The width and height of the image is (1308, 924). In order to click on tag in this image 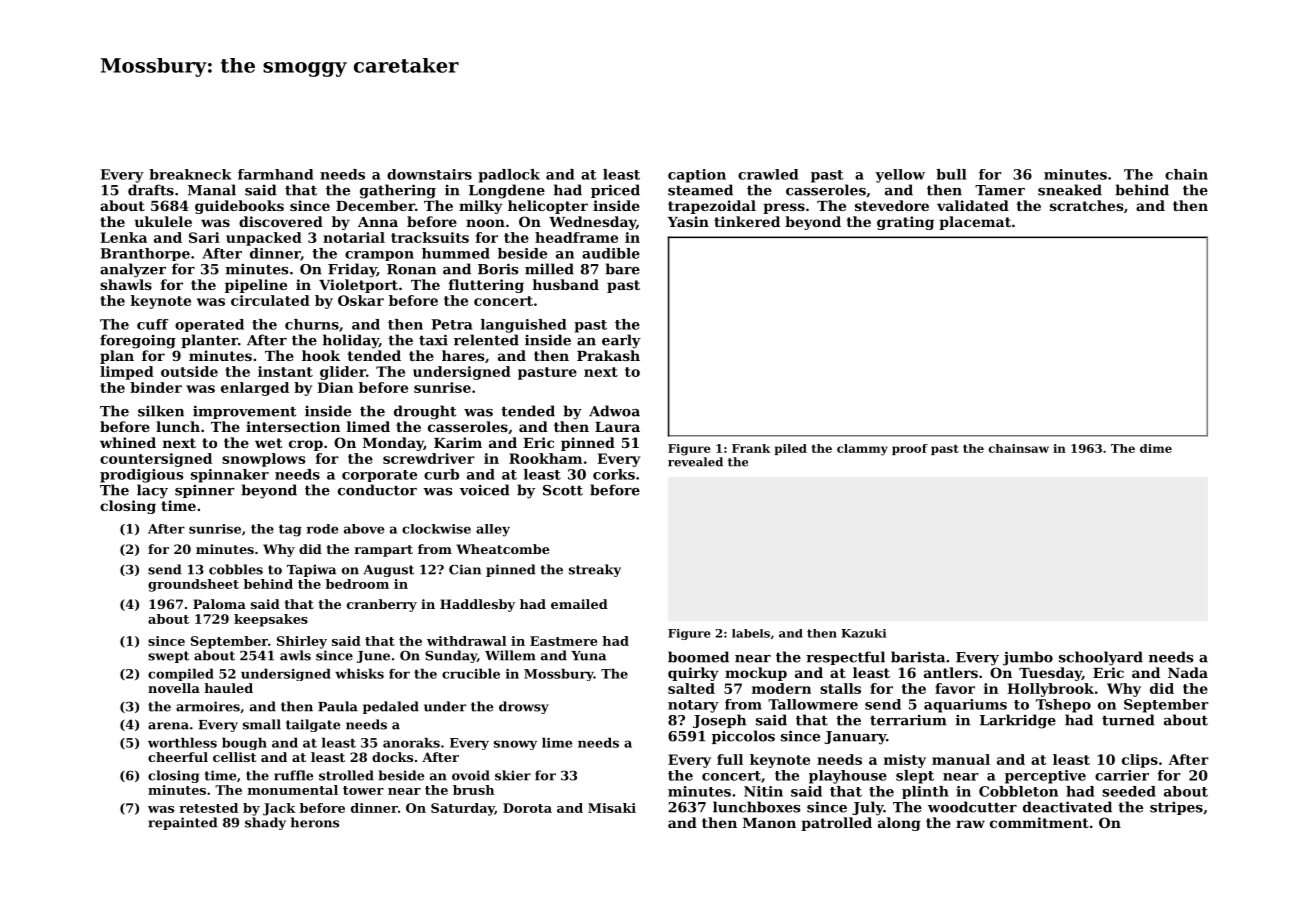, I will do `click(290, 530)`.
